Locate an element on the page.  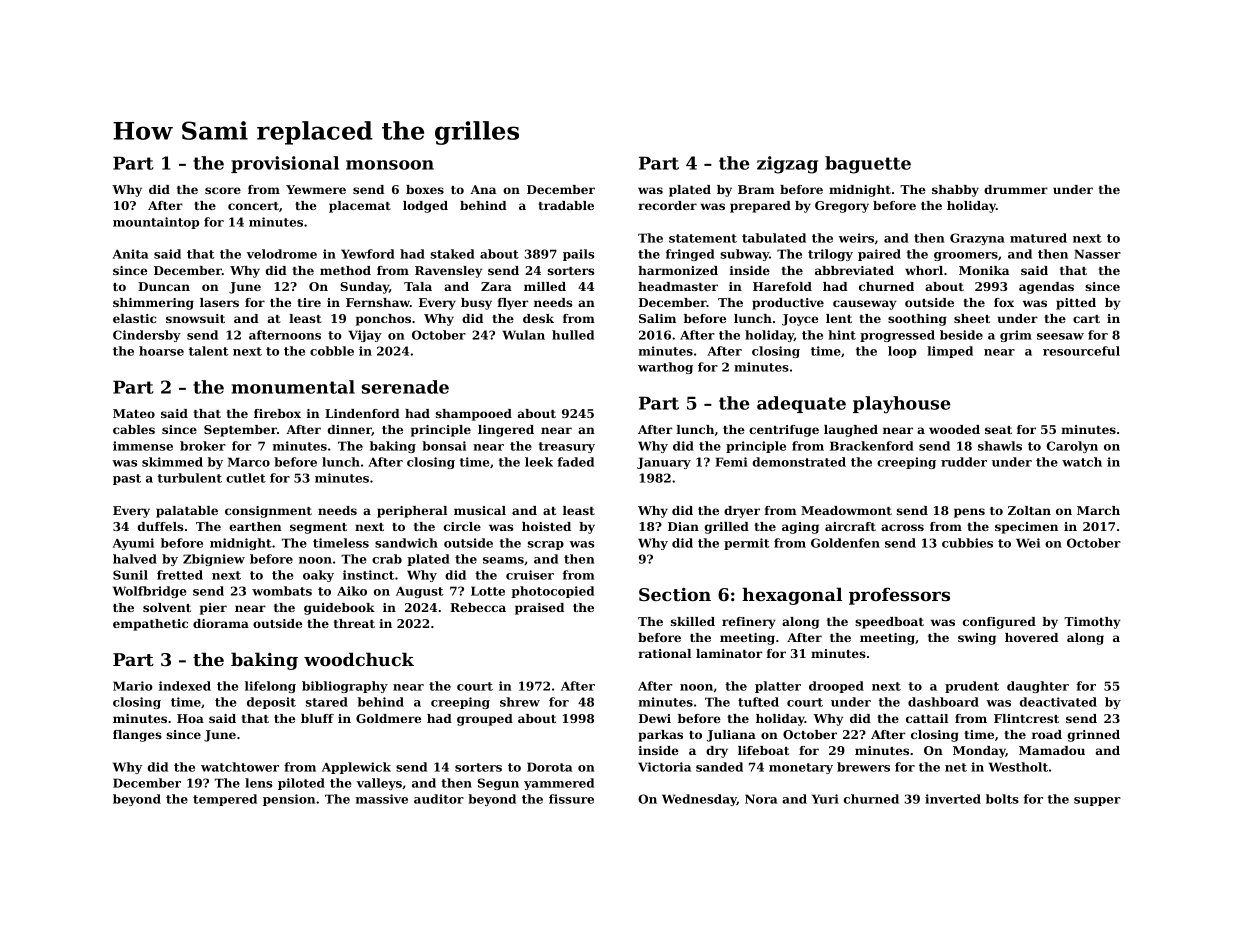
shabby is located at coordinates (955, 191).
